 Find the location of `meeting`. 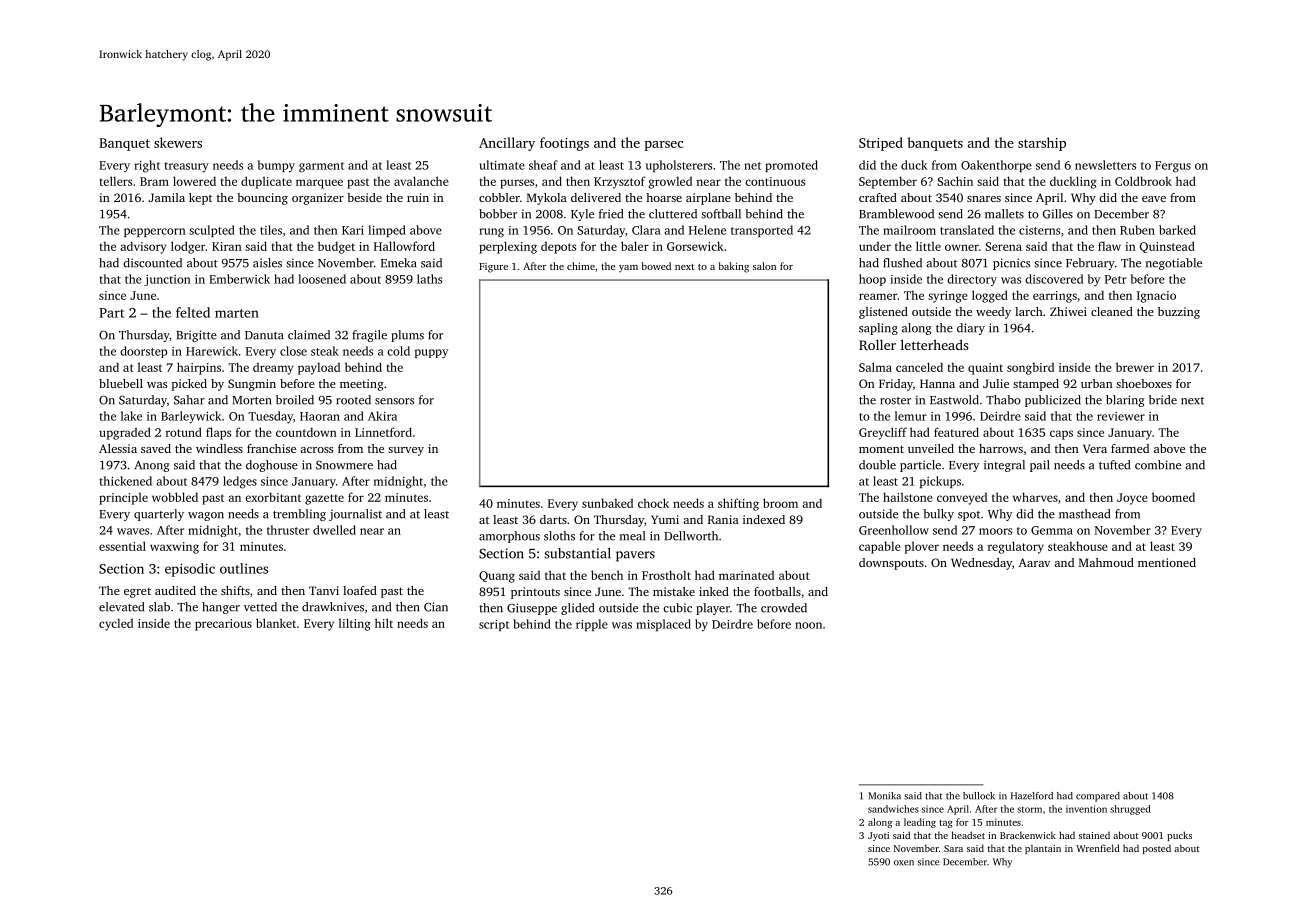

meeting is located at coordinates (362, 385).
